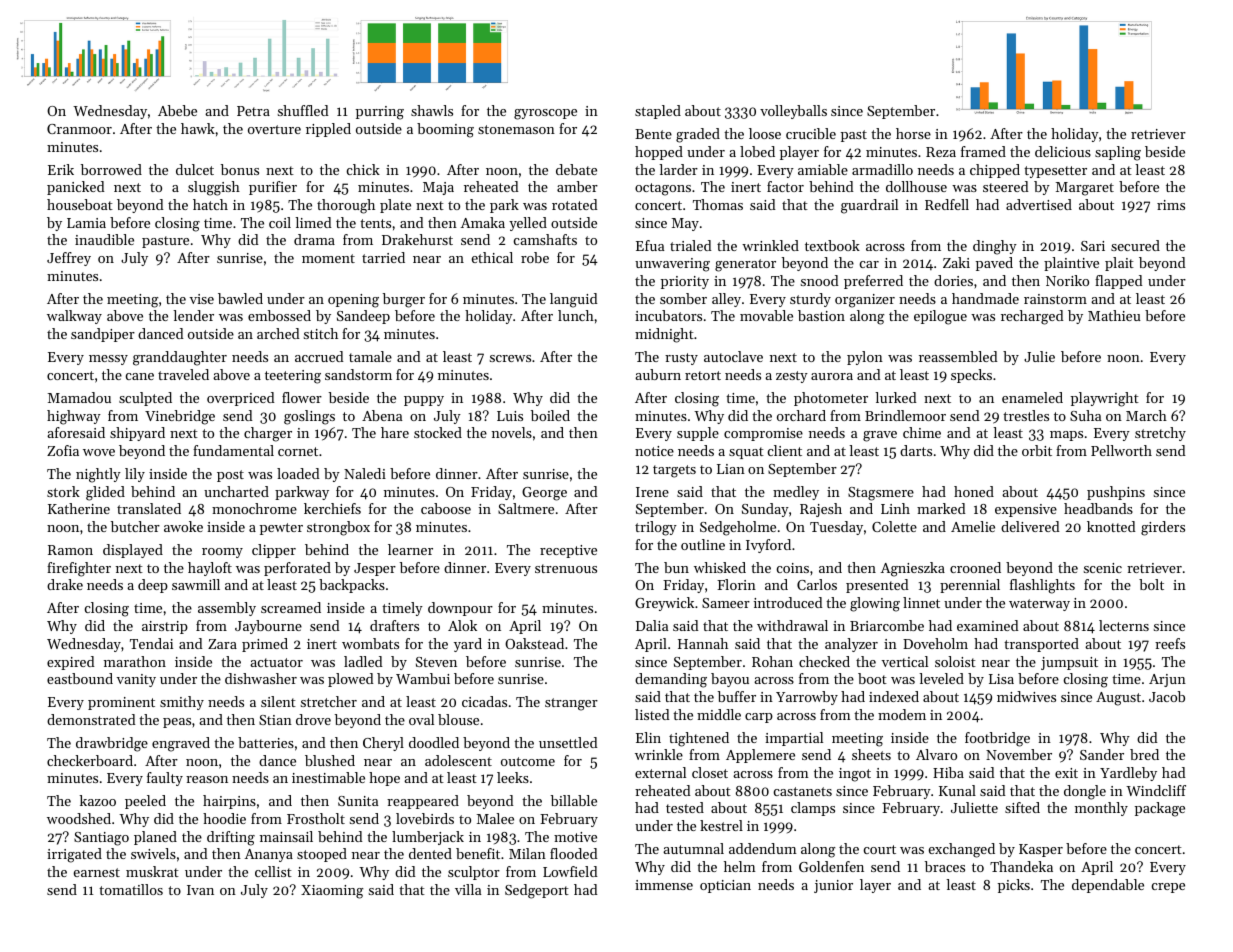 This page has height=952, width=1233. Describe the element at coordinates (566, 568) in the page. I see `strenuous` at that location.
